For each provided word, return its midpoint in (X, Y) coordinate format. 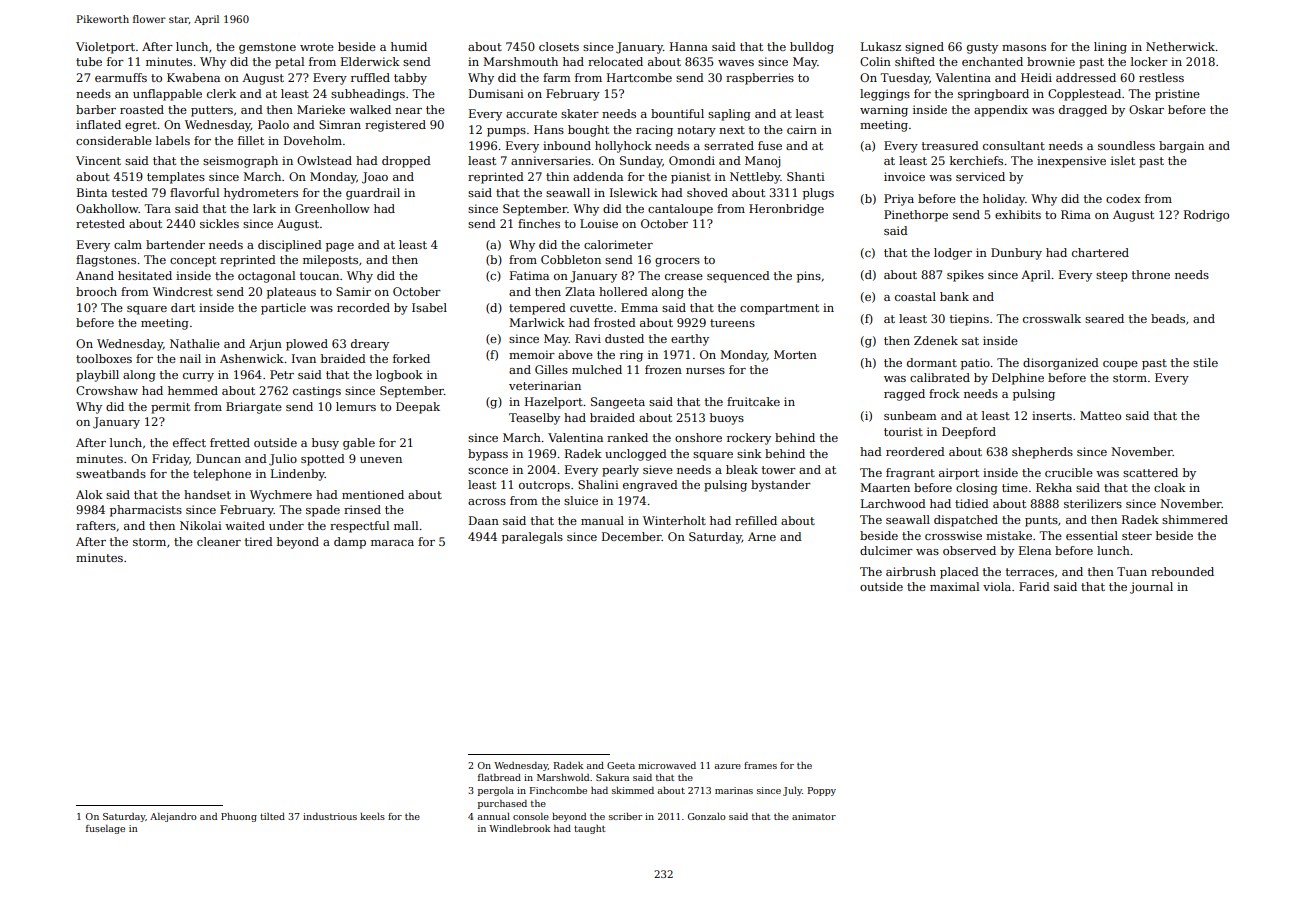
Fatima (529, 275)
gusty (982, 48)
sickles (219, 223)
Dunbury (1016, 254)
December (632, 536)
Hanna (689, 46)
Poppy (821, 791)
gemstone (267, 48)
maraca (392, 543)
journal (1151, 588)
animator (814, 816)
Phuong (239, 817)
